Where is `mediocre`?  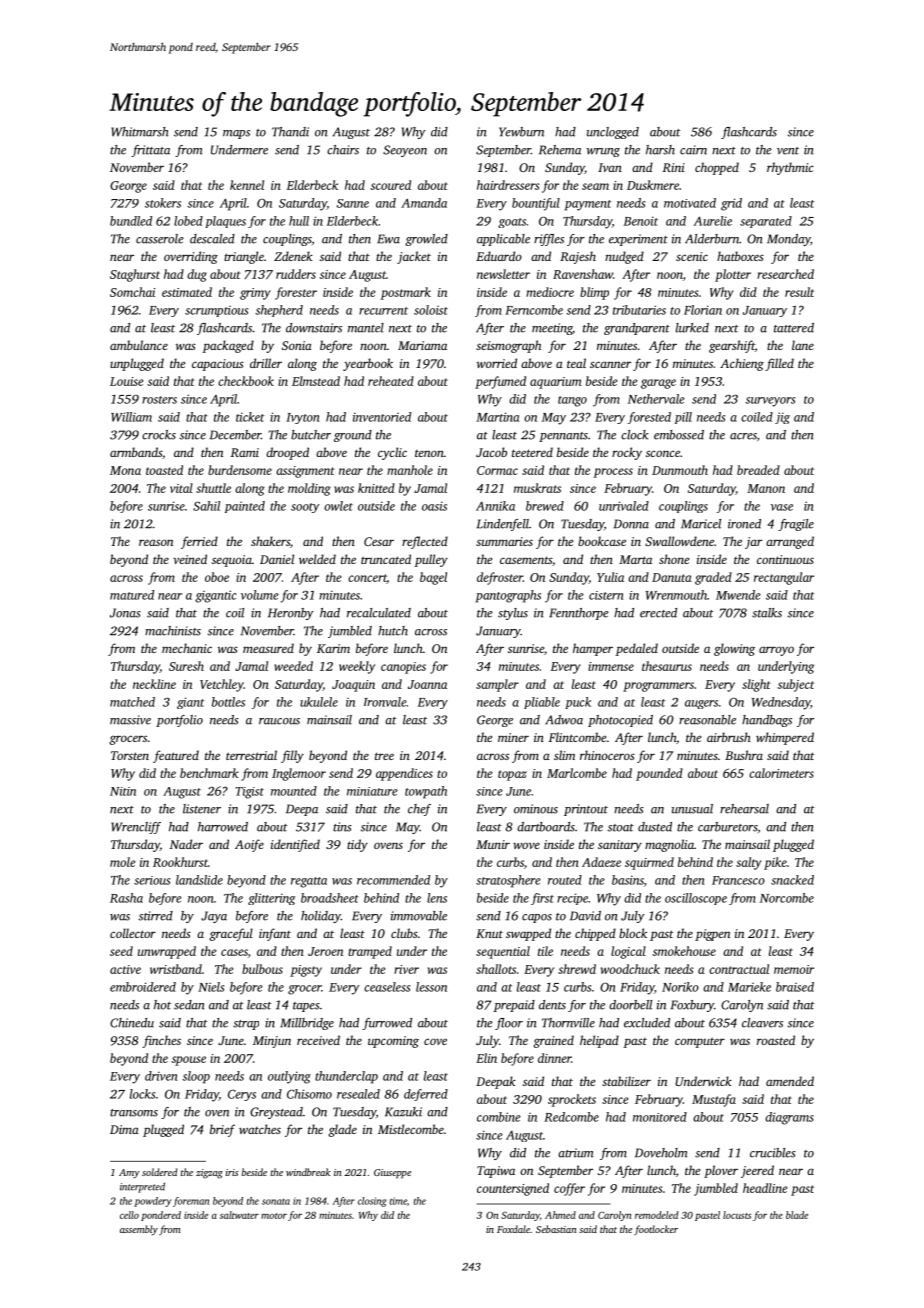 mediocre is located at coordinates (550, 292).
